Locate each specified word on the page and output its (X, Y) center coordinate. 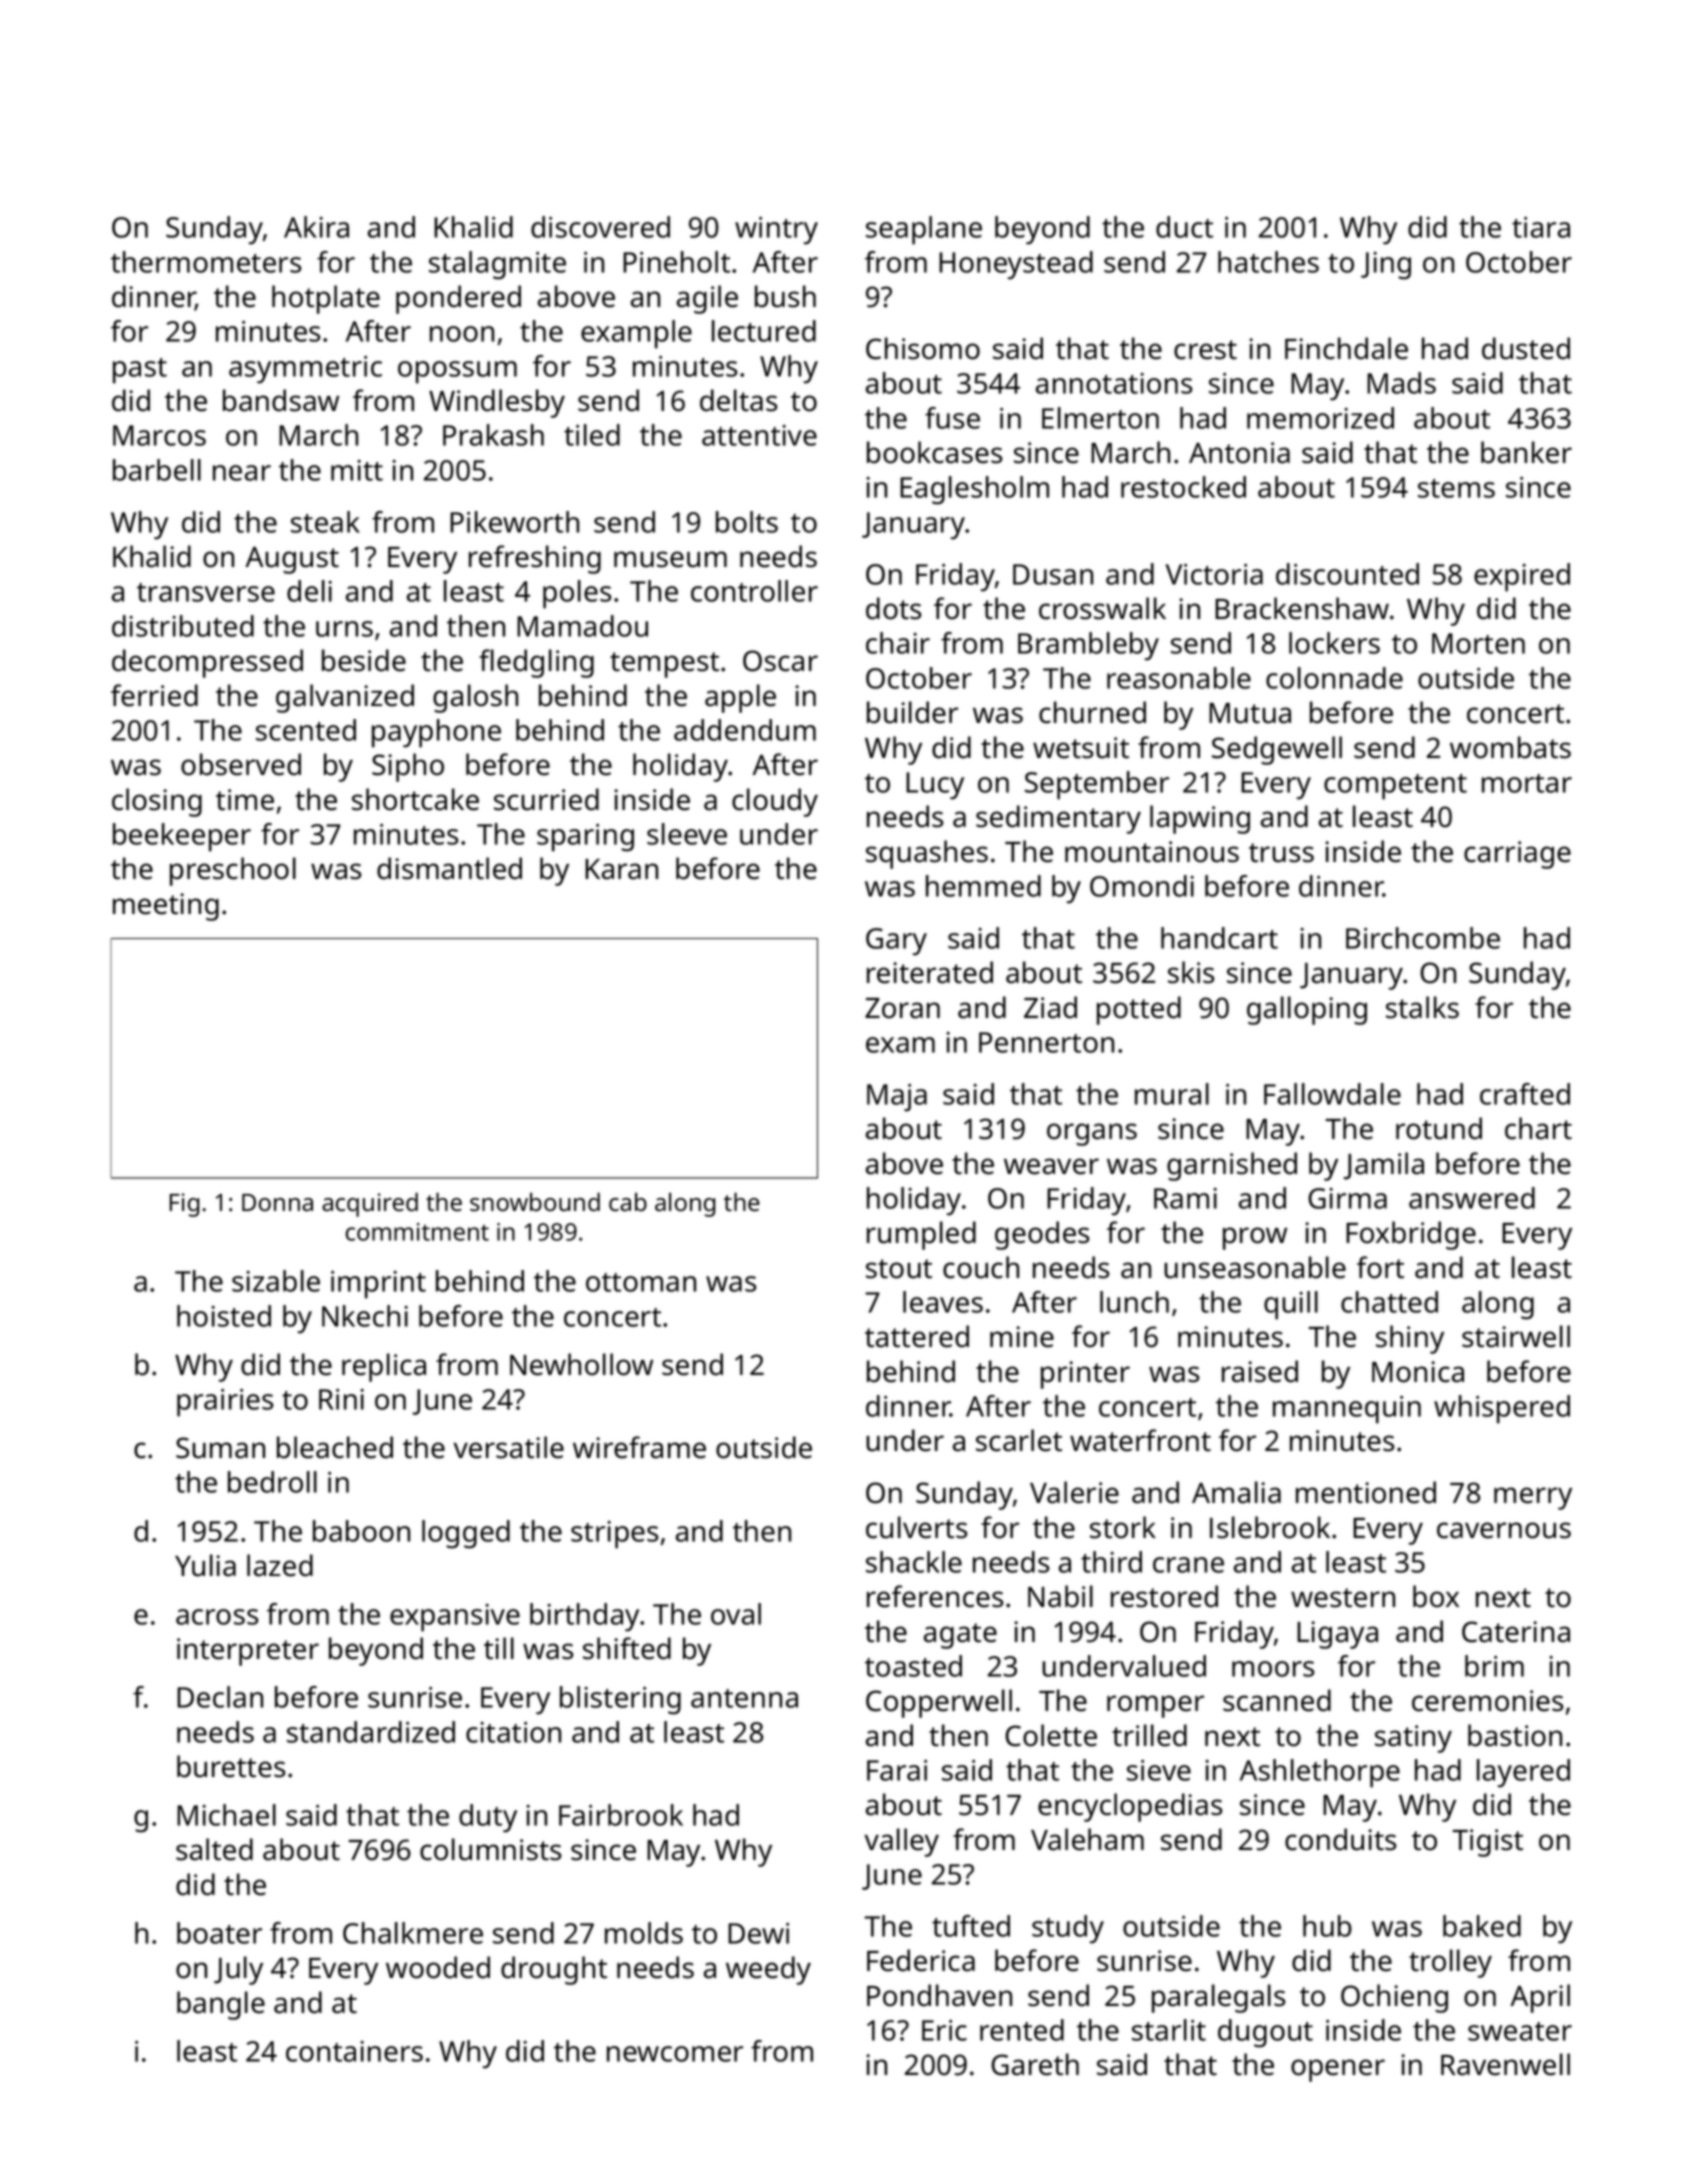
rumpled (921, 1235)
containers (354, 2051)
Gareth (1035, 2064)
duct (1184, 227)
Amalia (1236, 1492)
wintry (776, 230)
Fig (184, 1205)
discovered (600, 227)
